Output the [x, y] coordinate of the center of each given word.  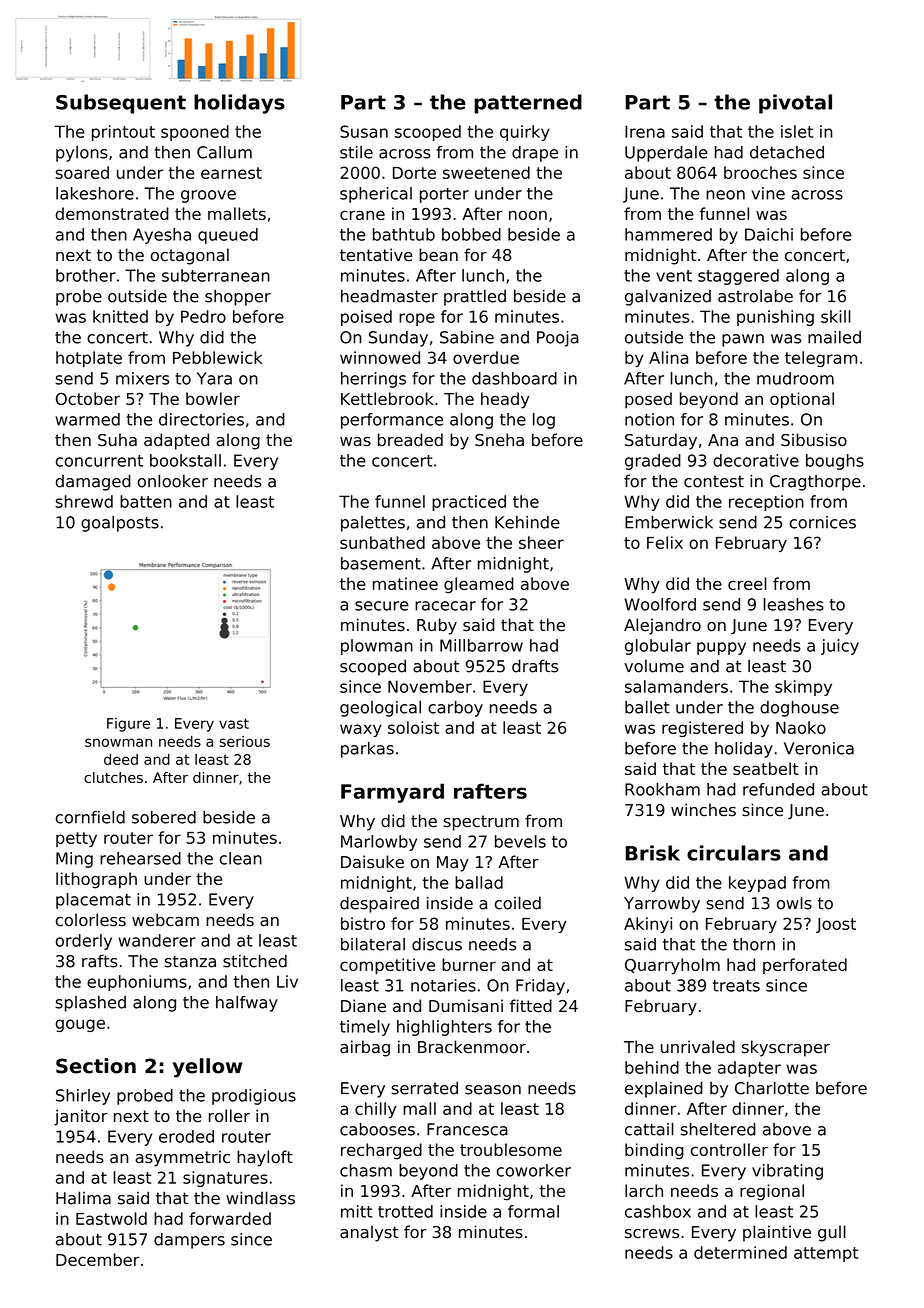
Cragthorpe [815, 483]
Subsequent [121, 104]
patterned [528, 104]
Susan [364, 131]
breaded [410, 440]
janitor [81, 1117]
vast [234, 723]
